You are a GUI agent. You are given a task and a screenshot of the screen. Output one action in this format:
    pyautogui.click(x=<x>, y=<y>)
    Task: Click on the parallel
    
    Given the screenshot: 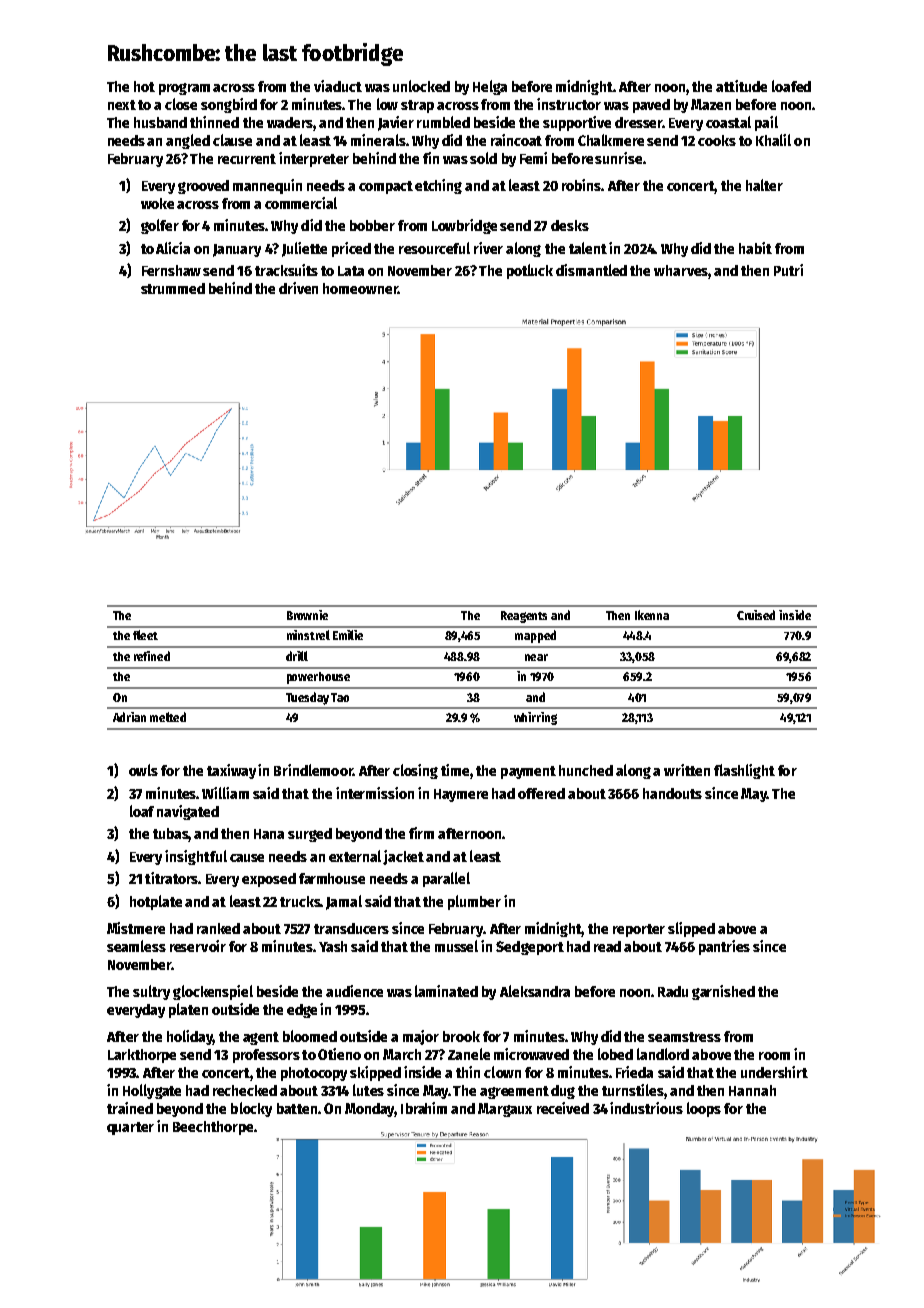 What is the action you would take?
    pyautogui.click(x=446, y=879)
